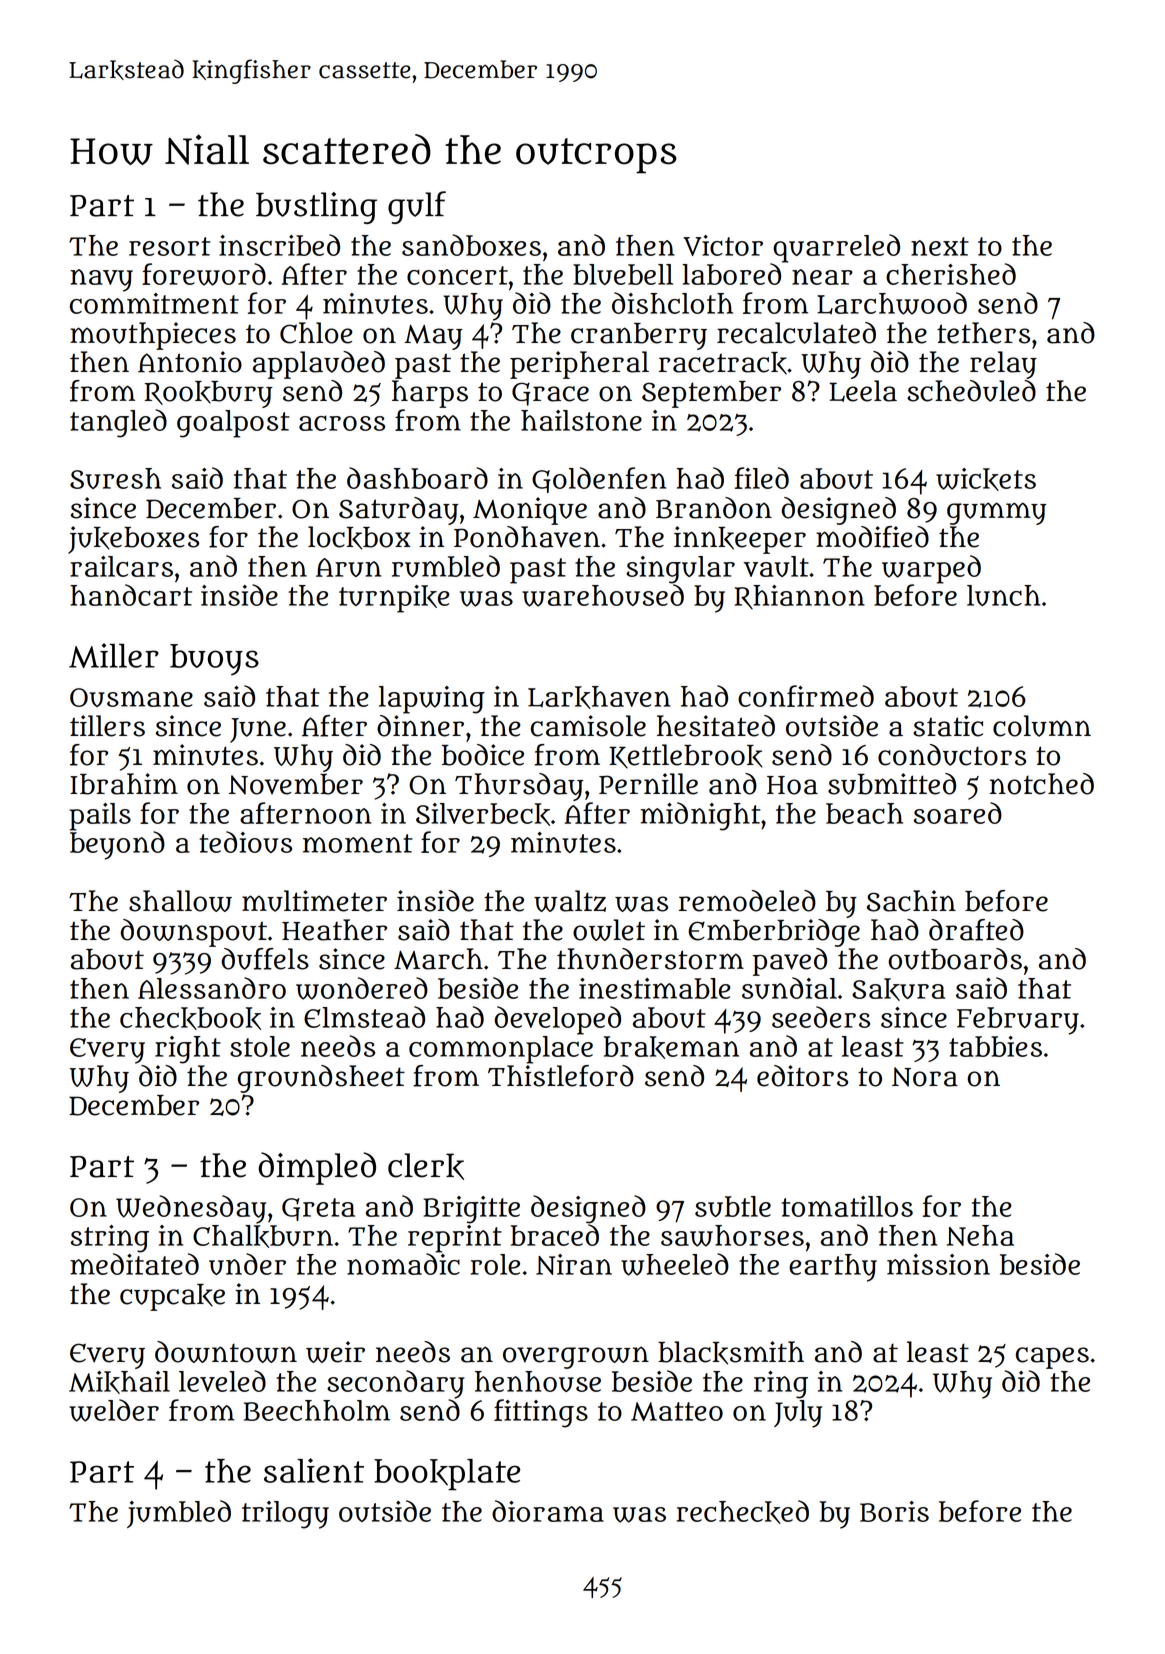 This screenshot has height=1654, width=1165. What do you see at coordinates (279, 245) in the screenshot?
I see `inscribed` at bounding box center [279, 245].
